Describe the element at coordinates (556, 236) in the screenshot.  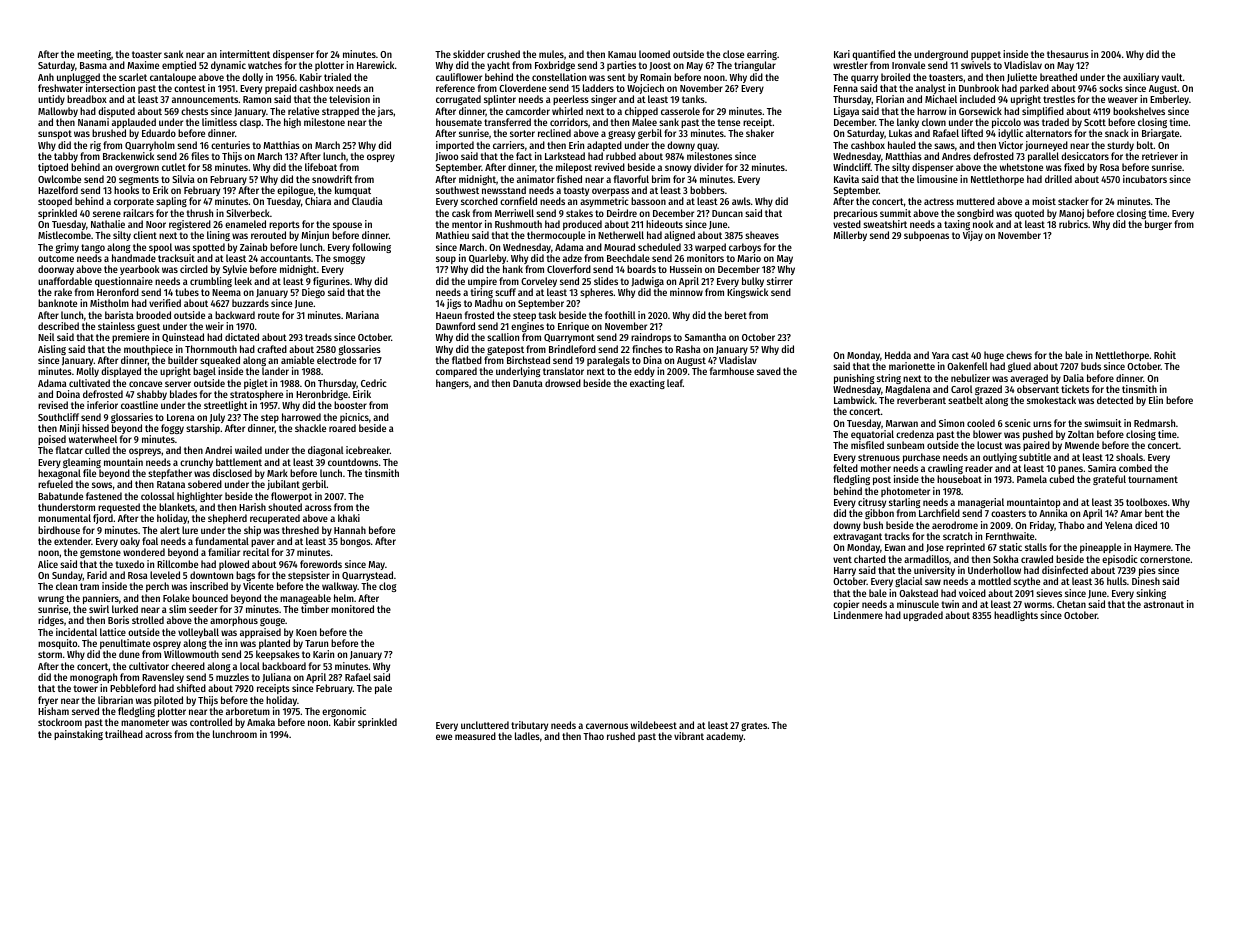
I see `thermocouple` at that location.
